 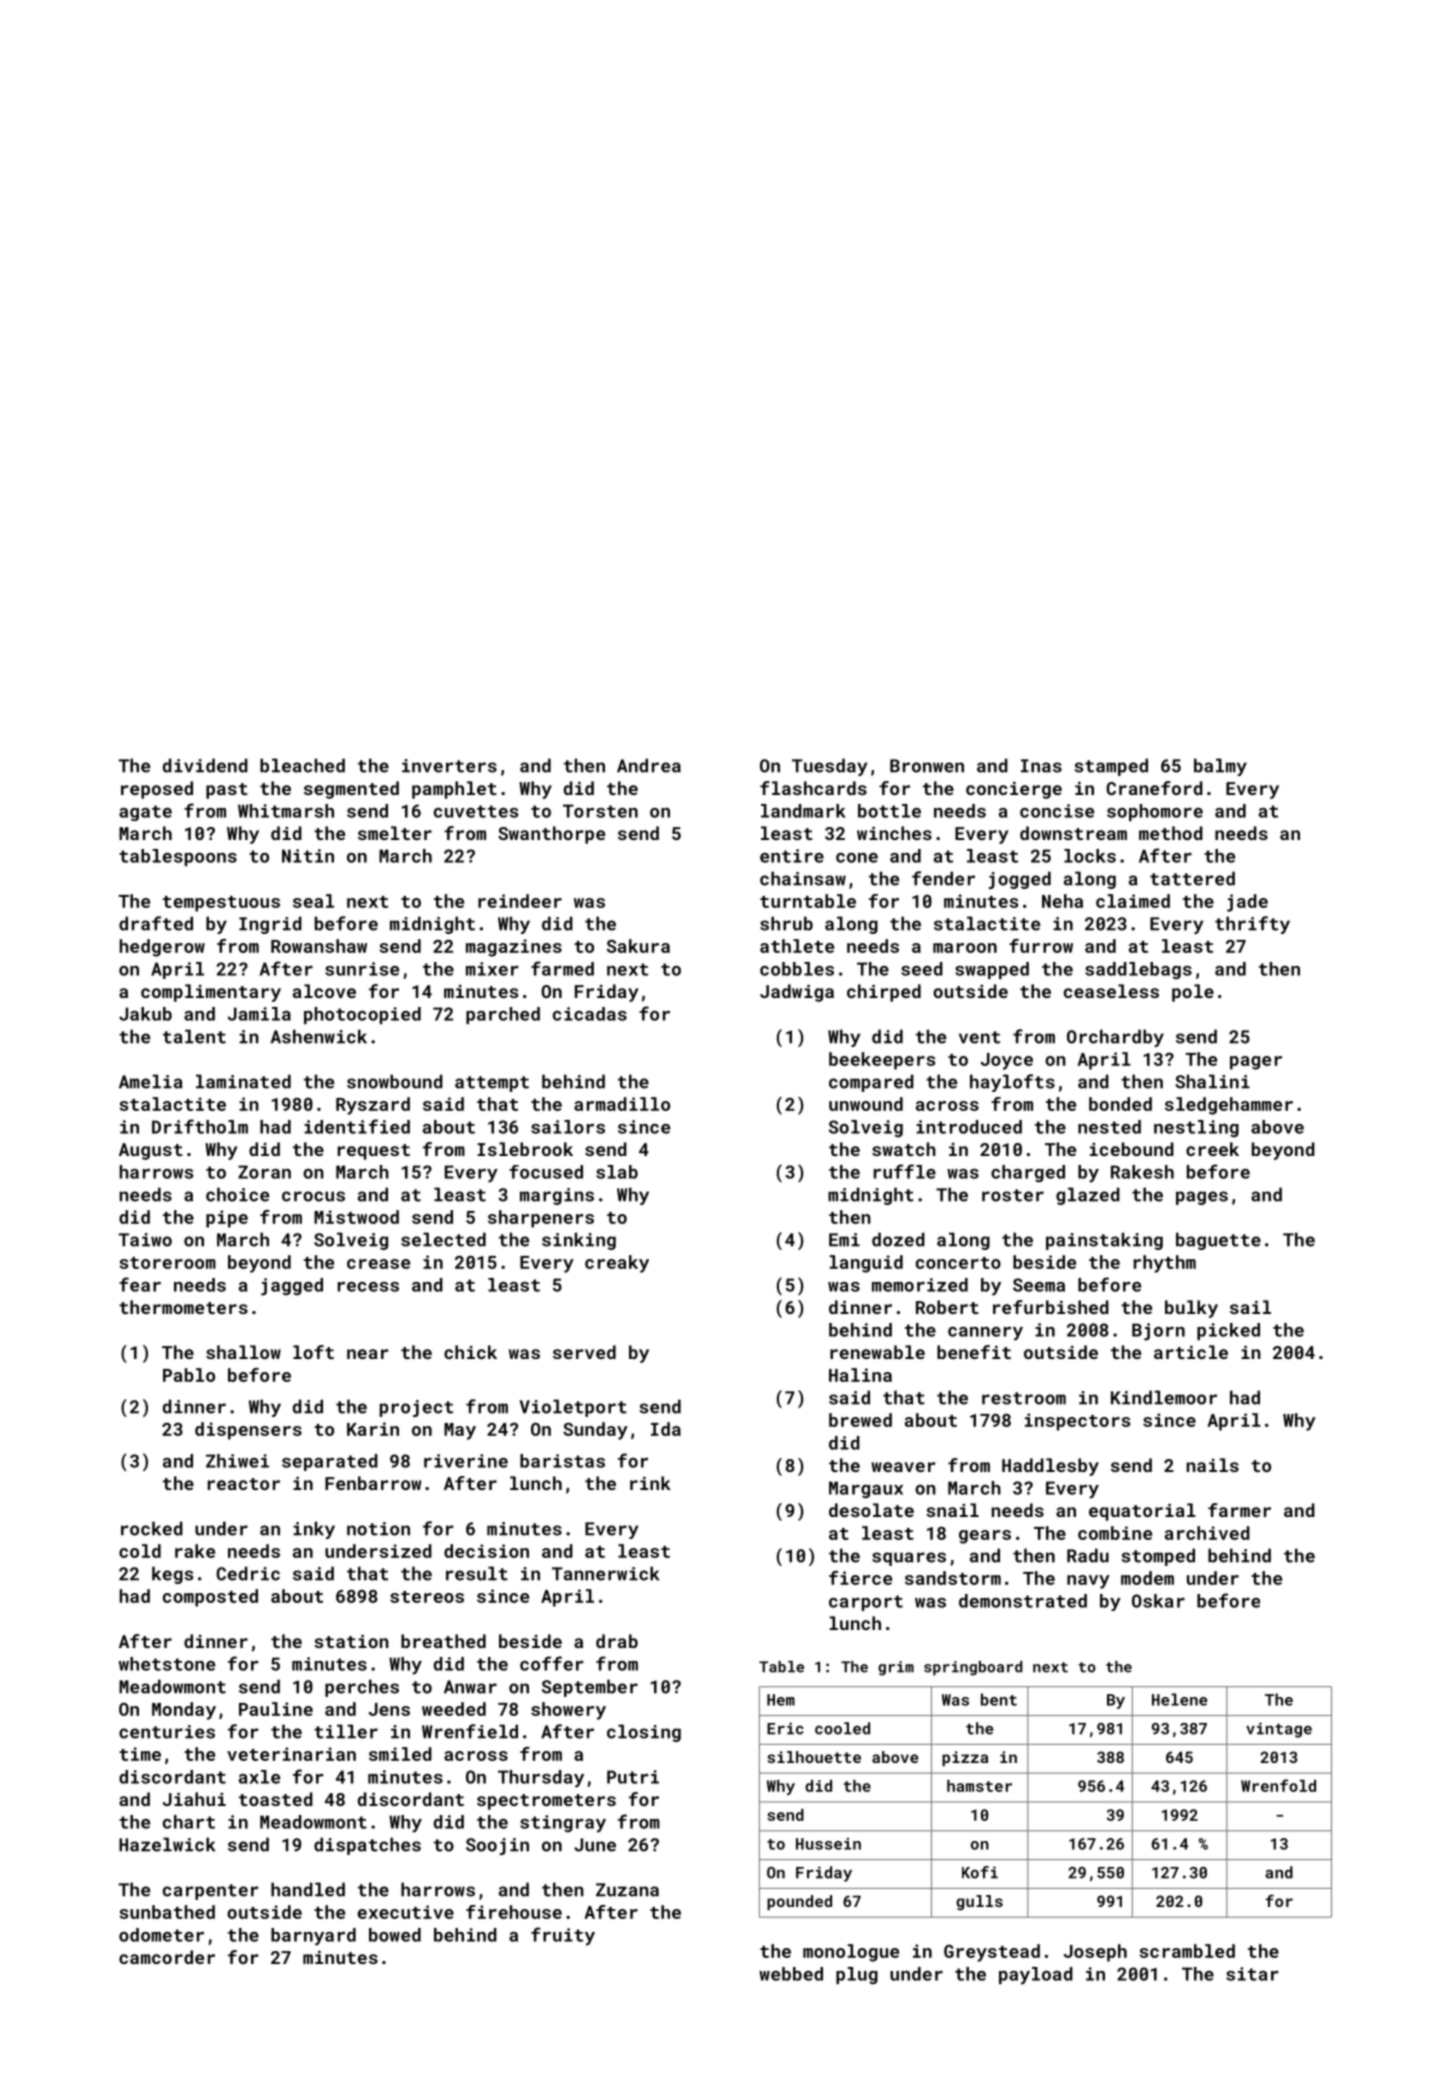 What do you see at coordinates (829, 767) in the page?
I see `Tuesday` at bounding box center [829, 767].
